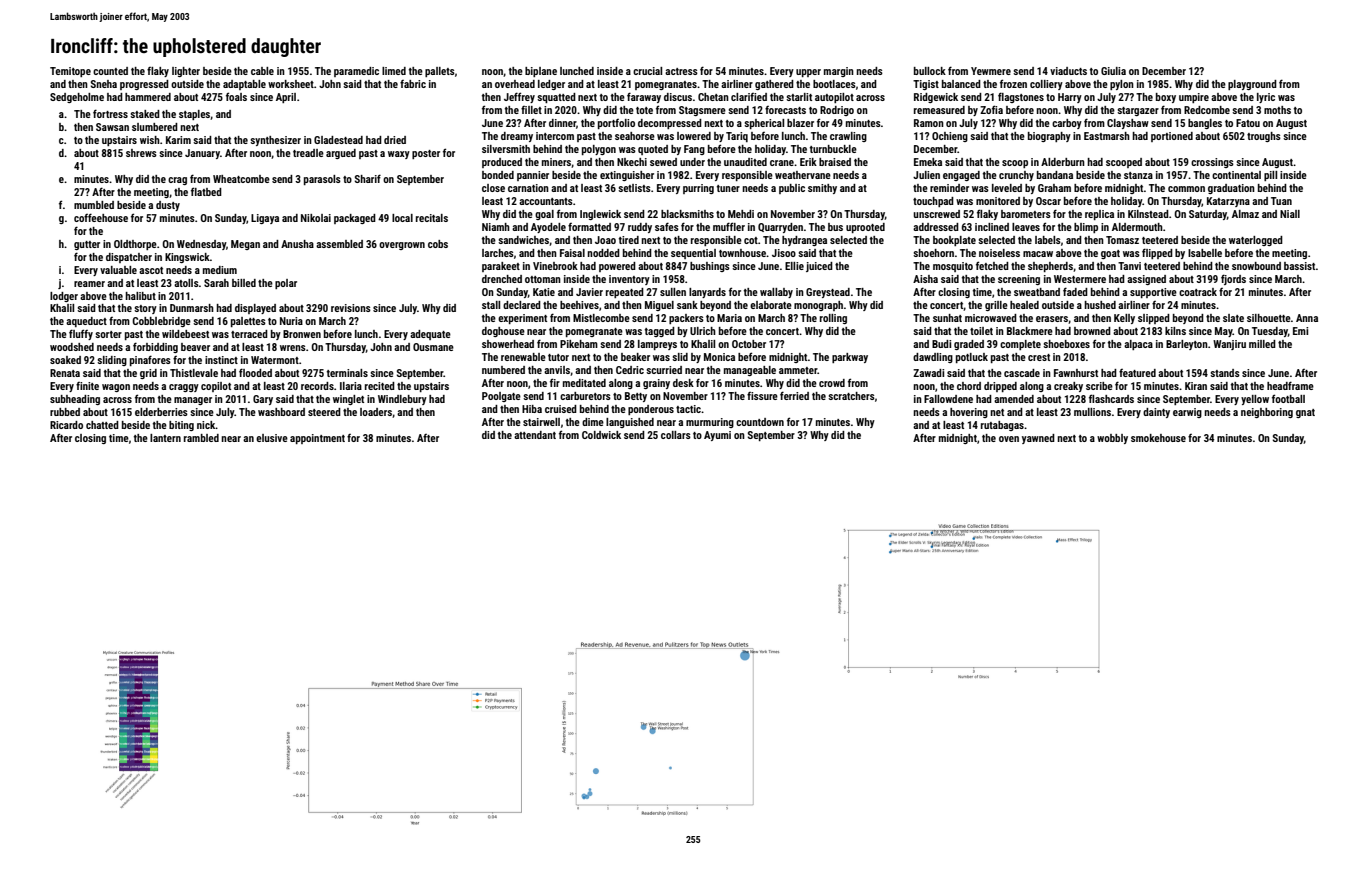 Image resolution: width=1372 pixels, height=887 pixels. What do you see at coordinates (1270, 176) in the page?
I see `pill` at bounding box center [1270, 176].
